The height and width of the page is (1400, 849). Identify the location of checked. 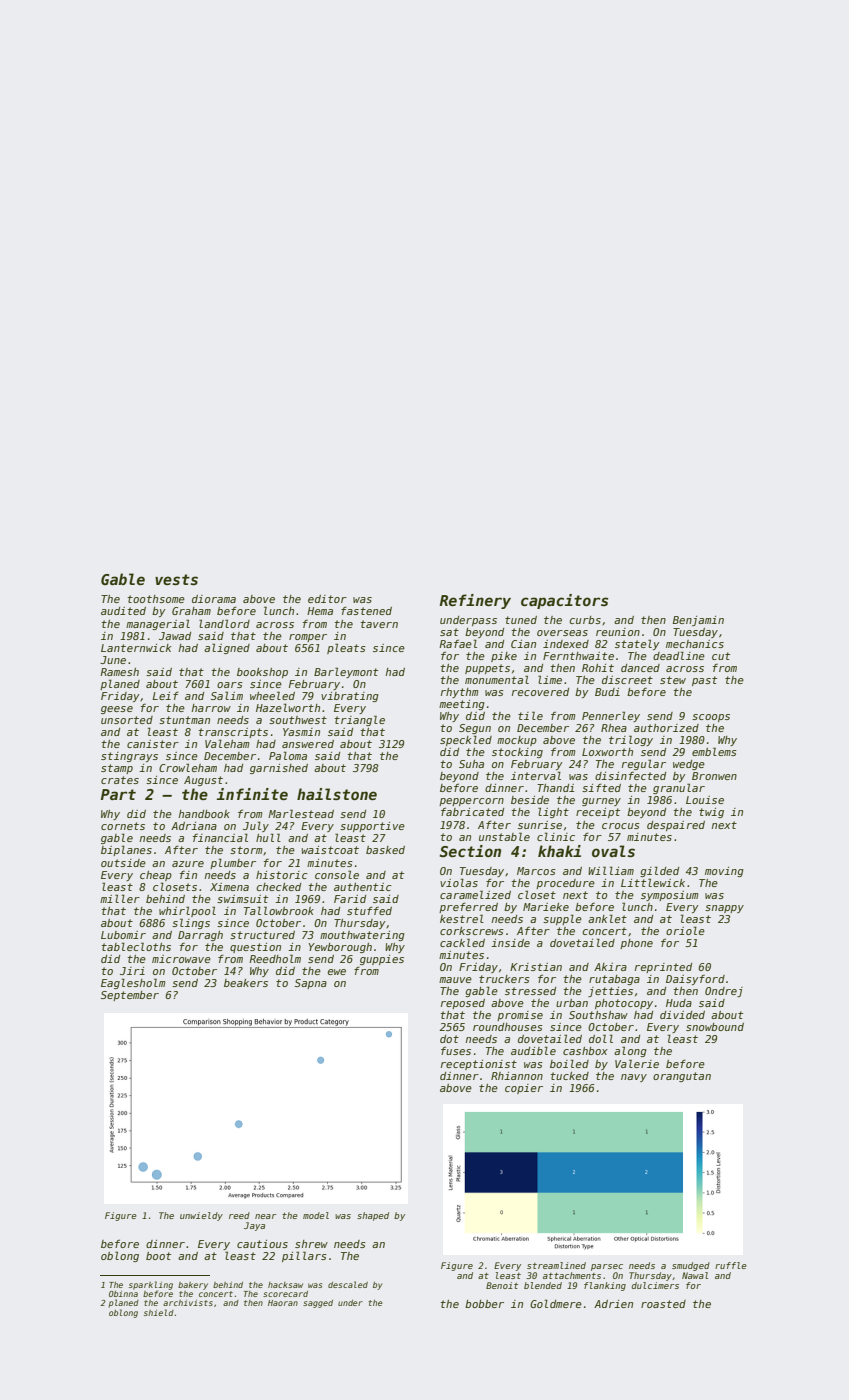
(278, 887).
